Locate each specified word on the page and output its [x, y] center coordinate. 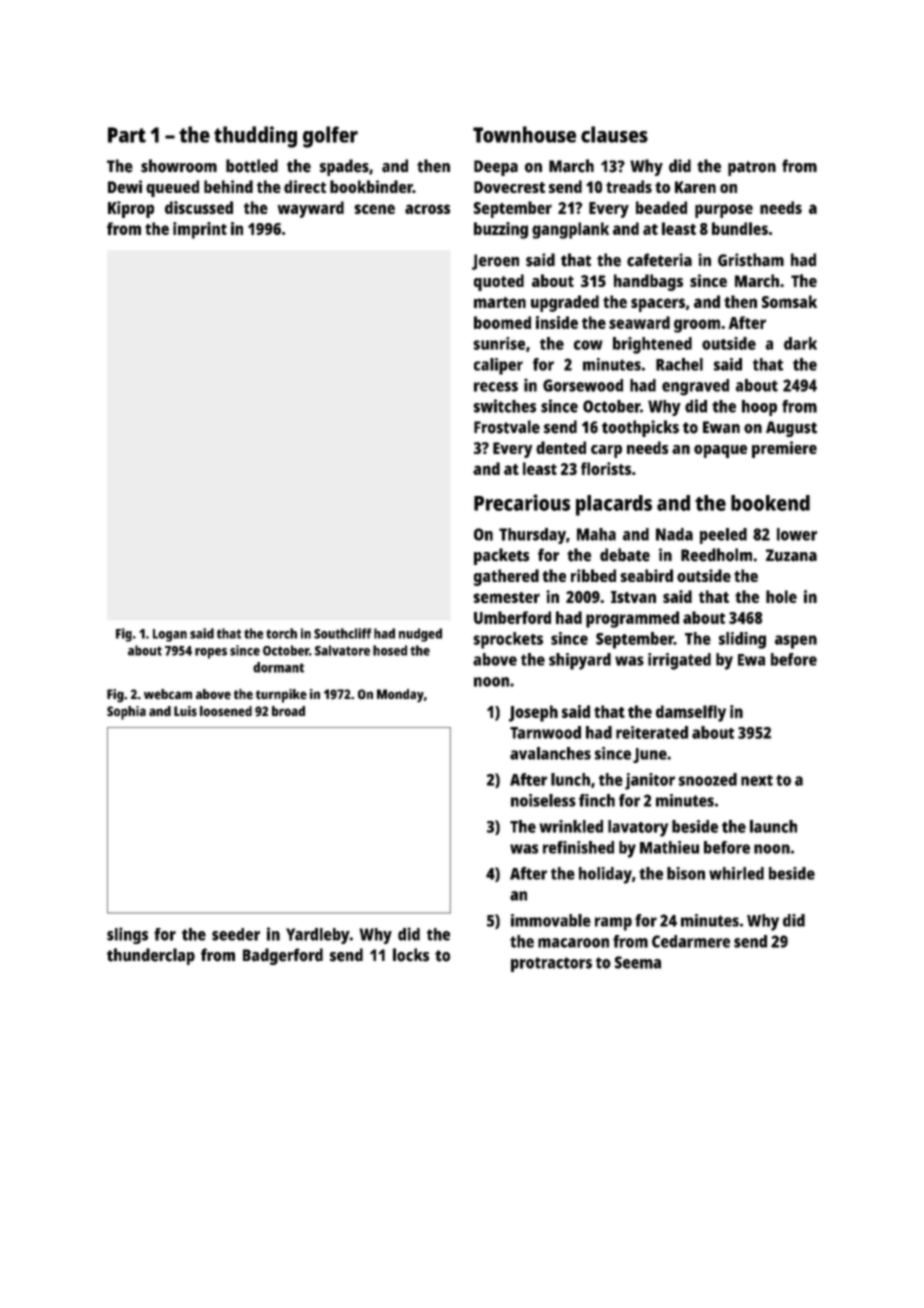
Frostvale [507, 427]
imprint [200, 230]
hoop [759, 408]
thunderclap [151, 956]
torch [281, 633]
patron [752, 168]
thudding [255, 137]
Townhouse [524, 134]
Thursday [532, 536]
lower [797, 534]
